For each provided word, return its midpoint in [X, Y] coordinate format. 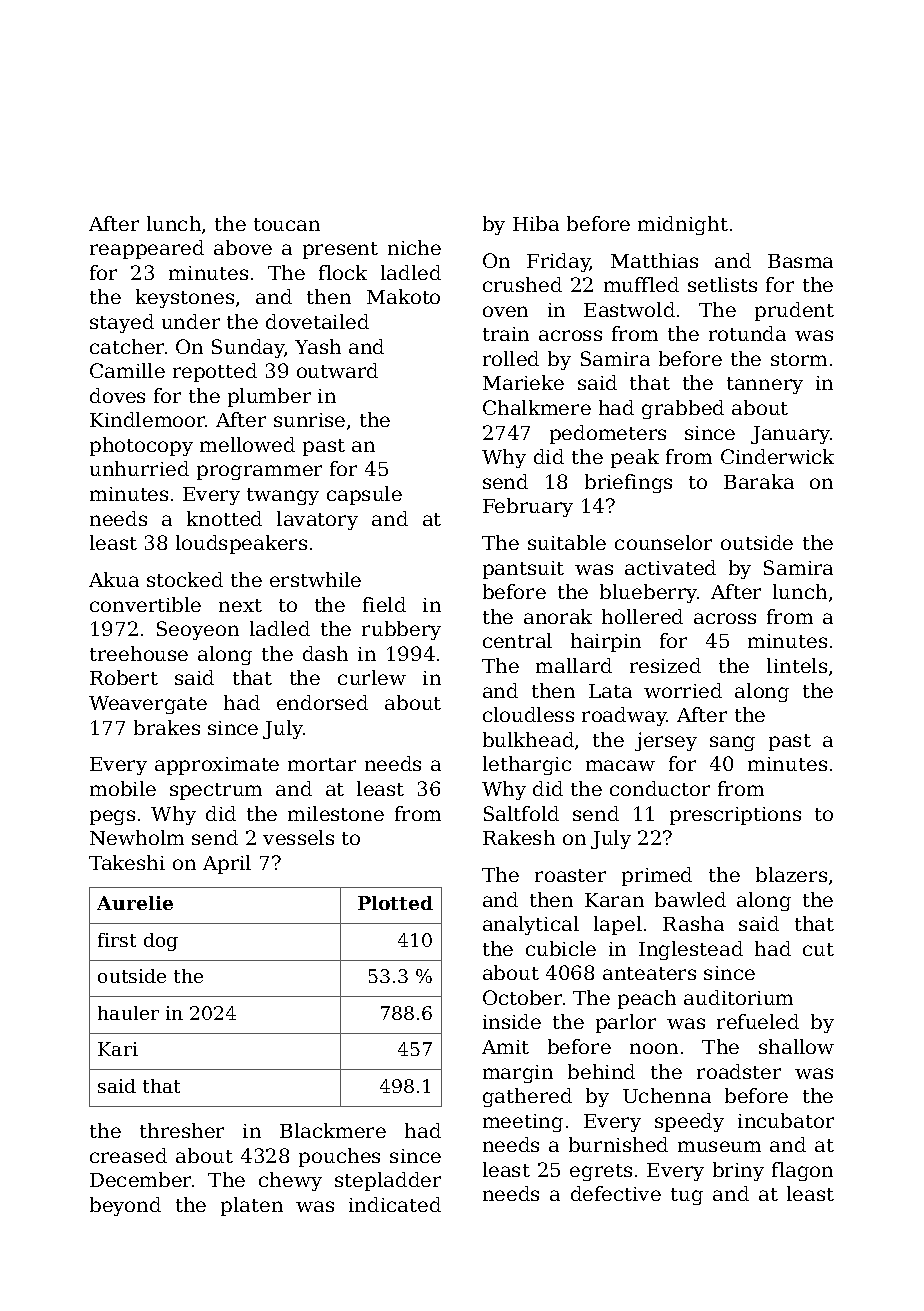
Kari [118, 1049]
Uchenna [667, 1095]
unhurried [139, 468]
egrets [601, 1172]
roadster [739, 1071]
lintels [797, 665]
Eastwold [629, 309]
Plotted [395, 903]
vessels [298, 837]
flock [343, 272]
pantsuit [523, 570]
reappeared [147, 249]
